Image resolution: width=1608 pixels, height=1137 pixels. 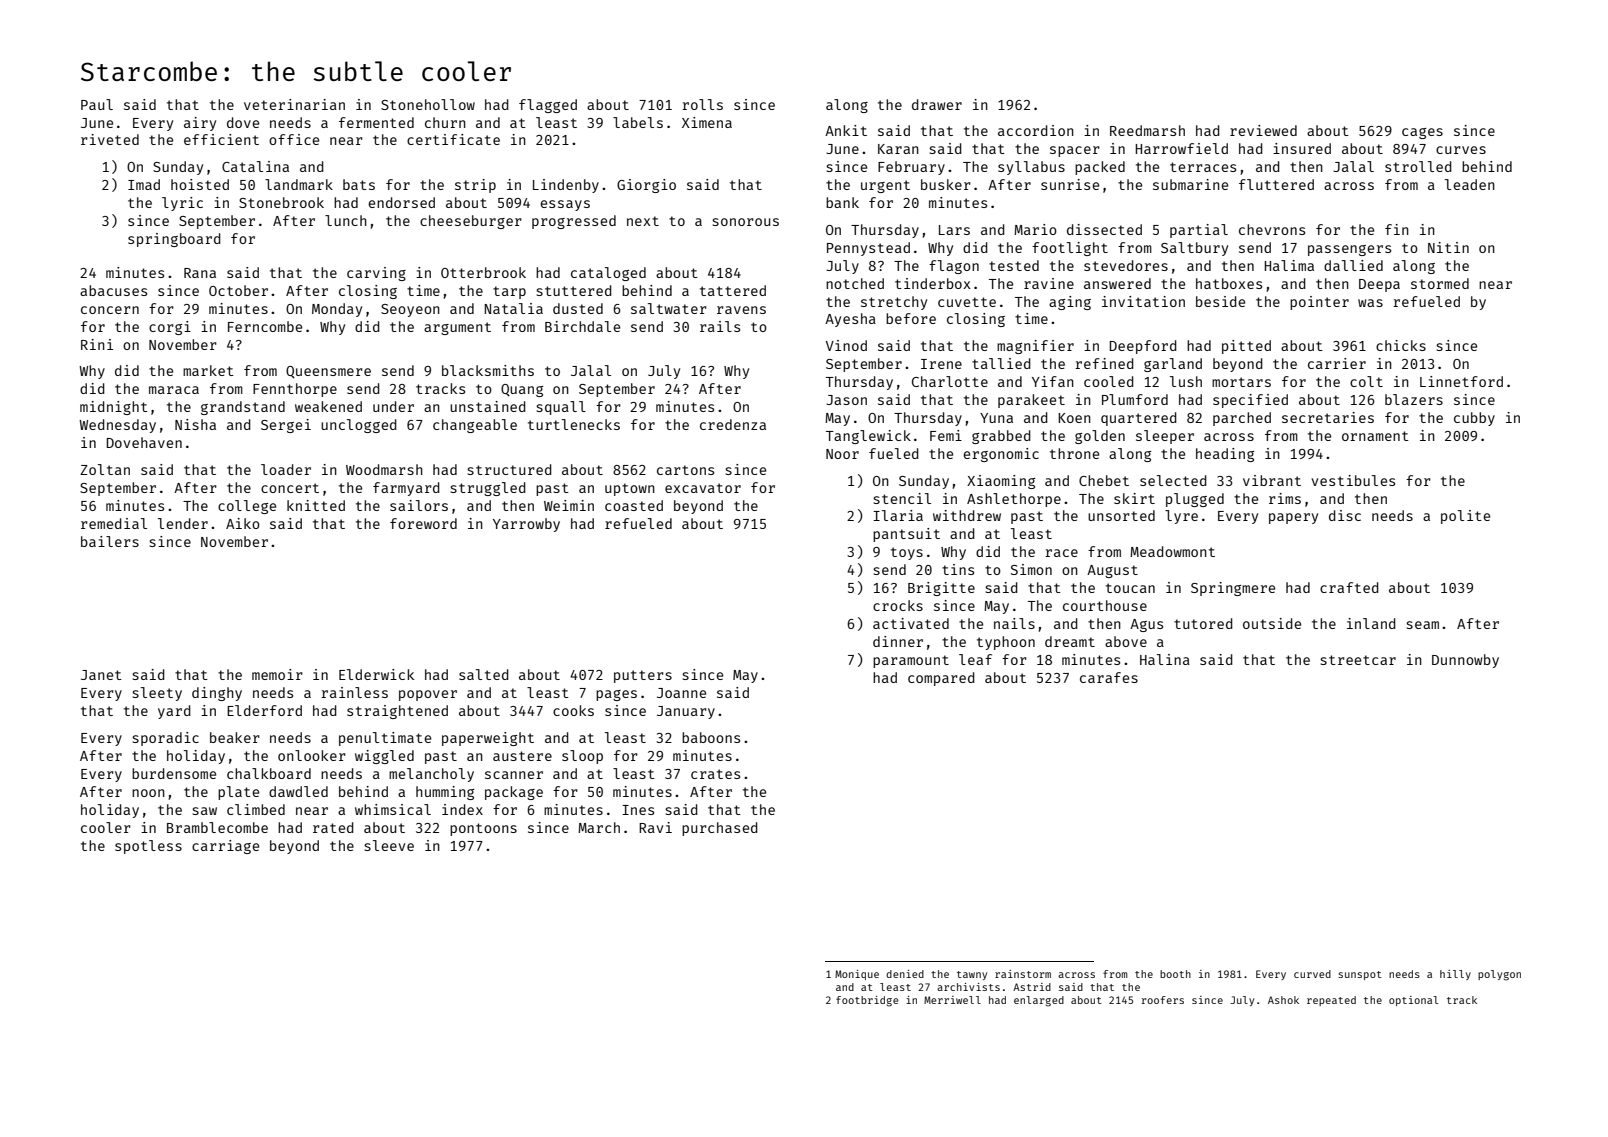 I want to click on enlarged, so click(x=1039, y=1001).
